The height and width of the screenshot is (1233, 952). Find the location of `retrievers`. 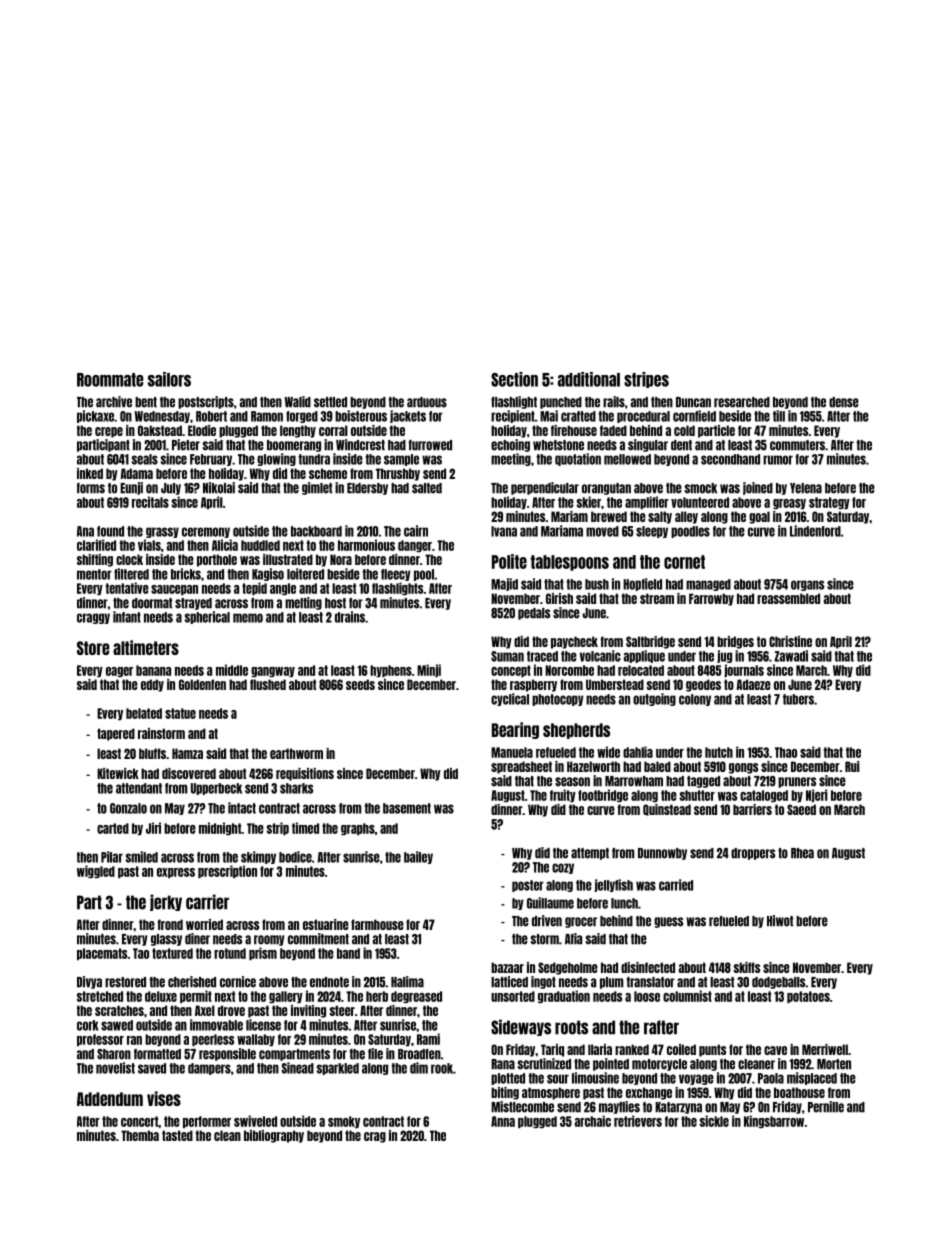

retrievers is located at coordinates (638, 1121).
